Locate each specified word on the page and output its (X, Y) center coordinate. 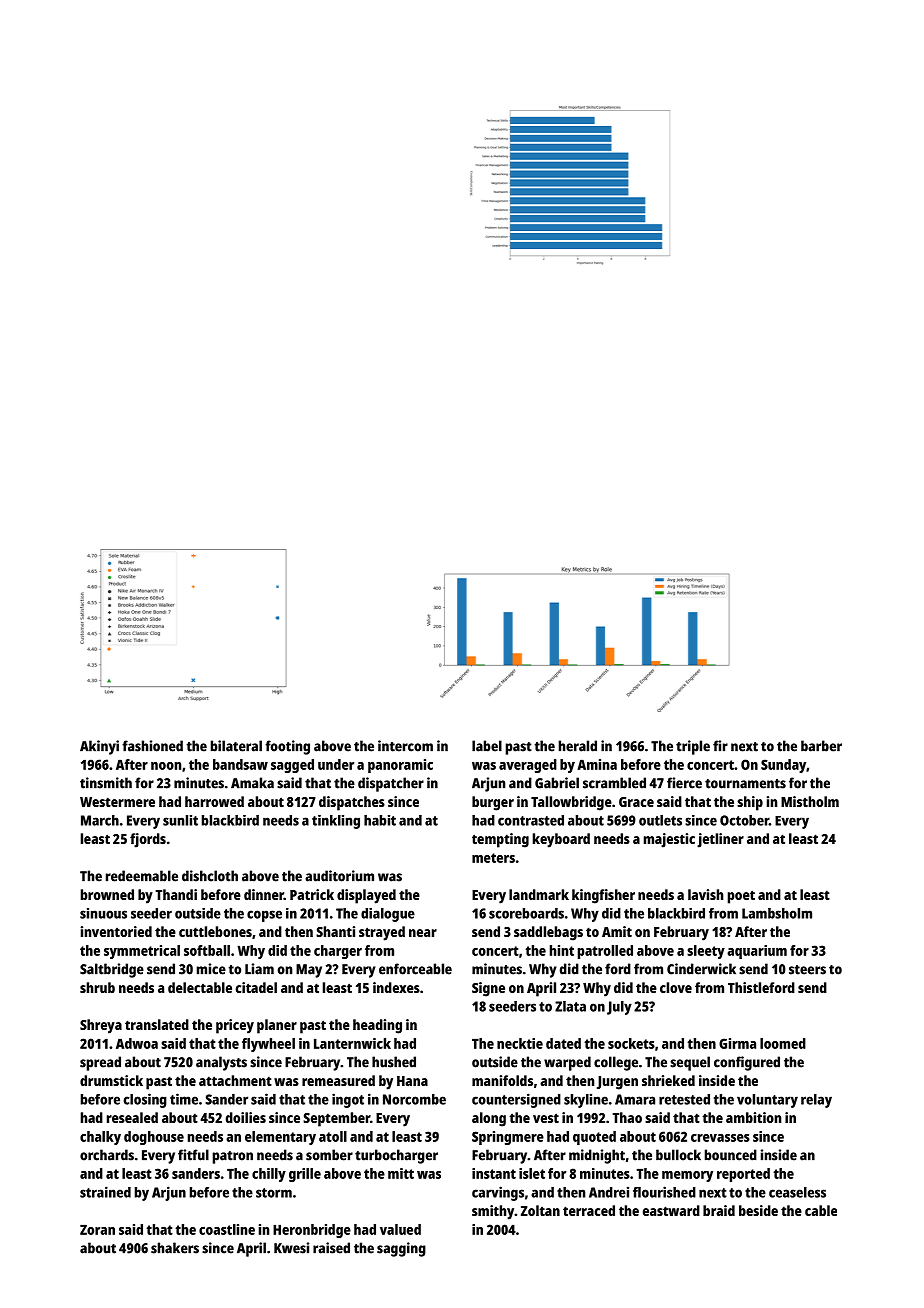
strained (105, 1192)
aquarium (757, 952)
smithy (493, 1212)
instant (494, 1173)
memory (687, 1176)
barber (821, 746)
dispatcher (391, 784)
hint (562, 950)
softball (207, 950)
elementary (280, 1138)
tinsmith (106, 783)
